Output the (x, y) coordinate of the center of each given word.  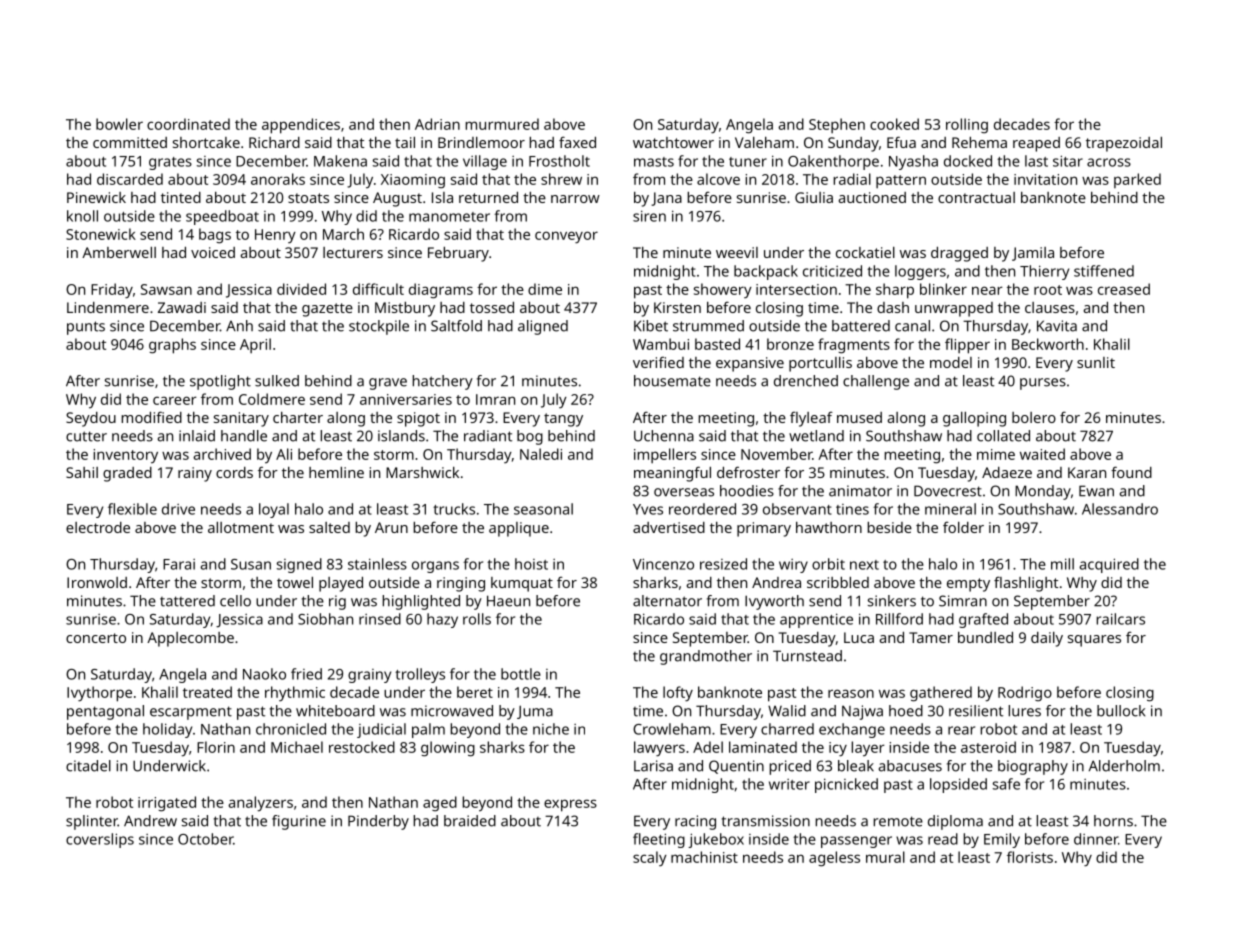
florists (1030, 857)
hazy (442, 620)
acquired (1109, 565)
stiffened (1104, 271)
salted (329, 527)
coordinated (188, 124)
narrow (575, 199)
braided (470, 821)
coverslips (100, 840)
